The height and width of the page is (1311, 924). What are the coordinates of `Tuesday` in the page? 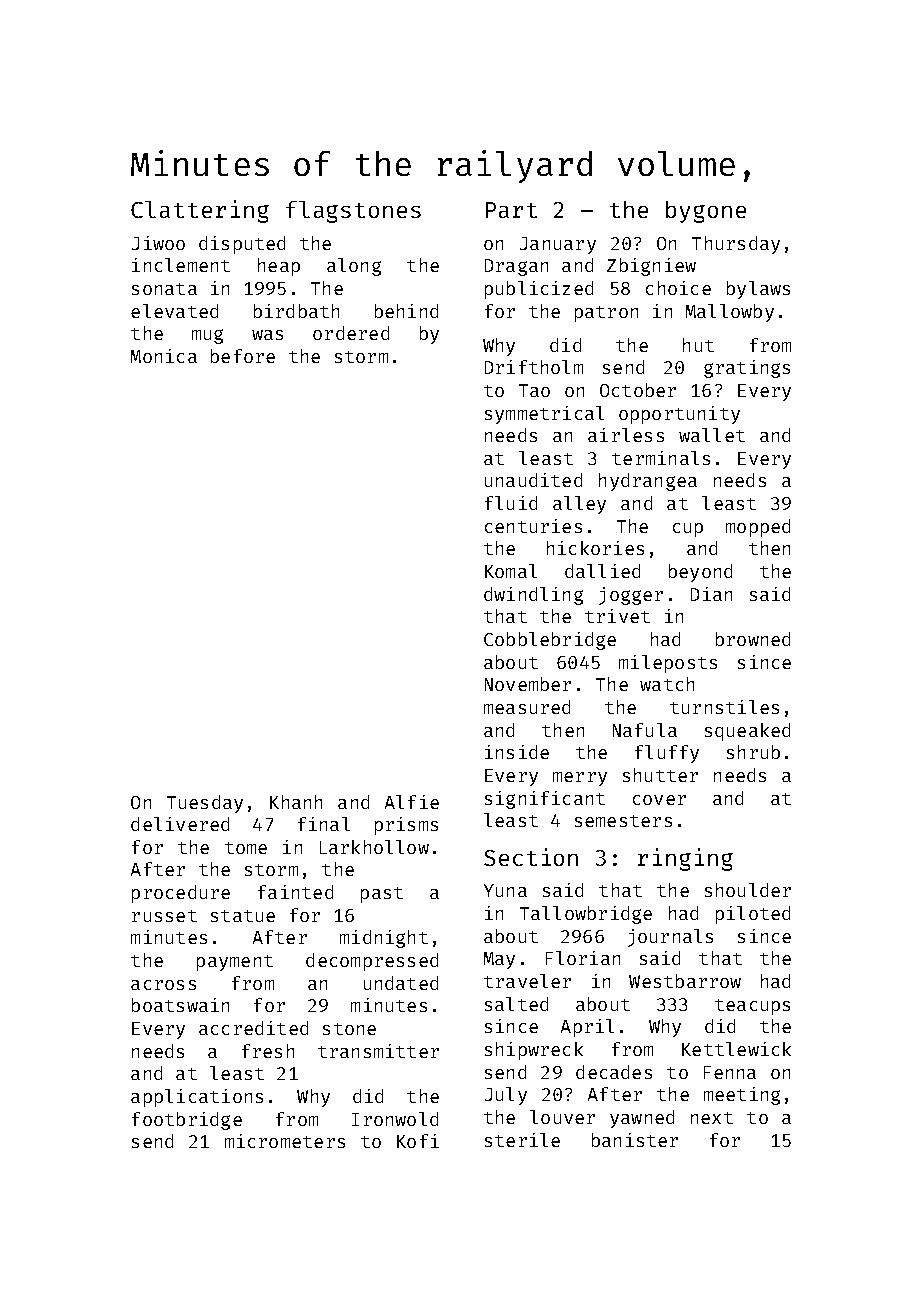 It's located at (205, 804).
